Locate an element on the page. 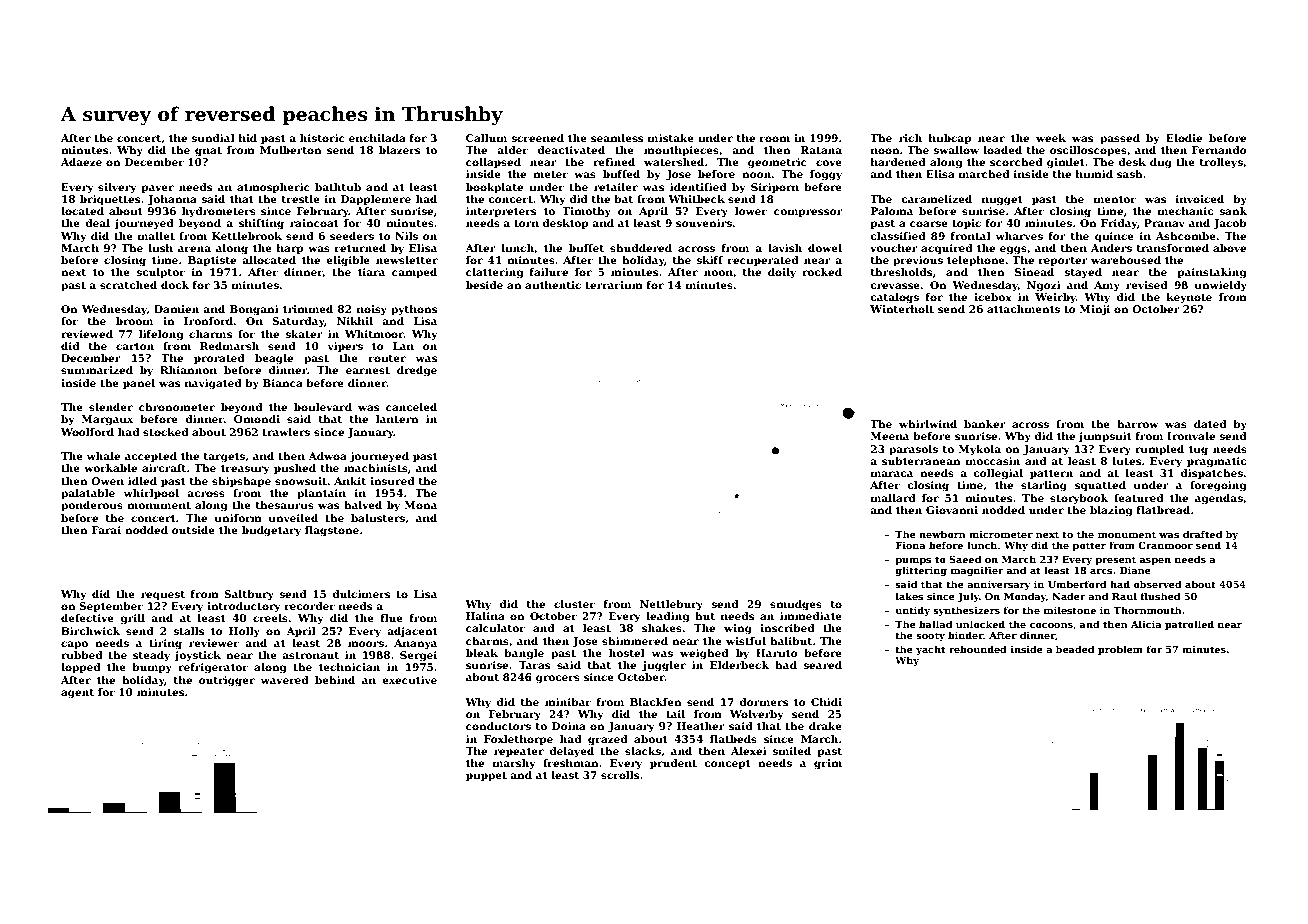 This page has width=1308, height=924. Minji is located at coordinates (1095, 310).
